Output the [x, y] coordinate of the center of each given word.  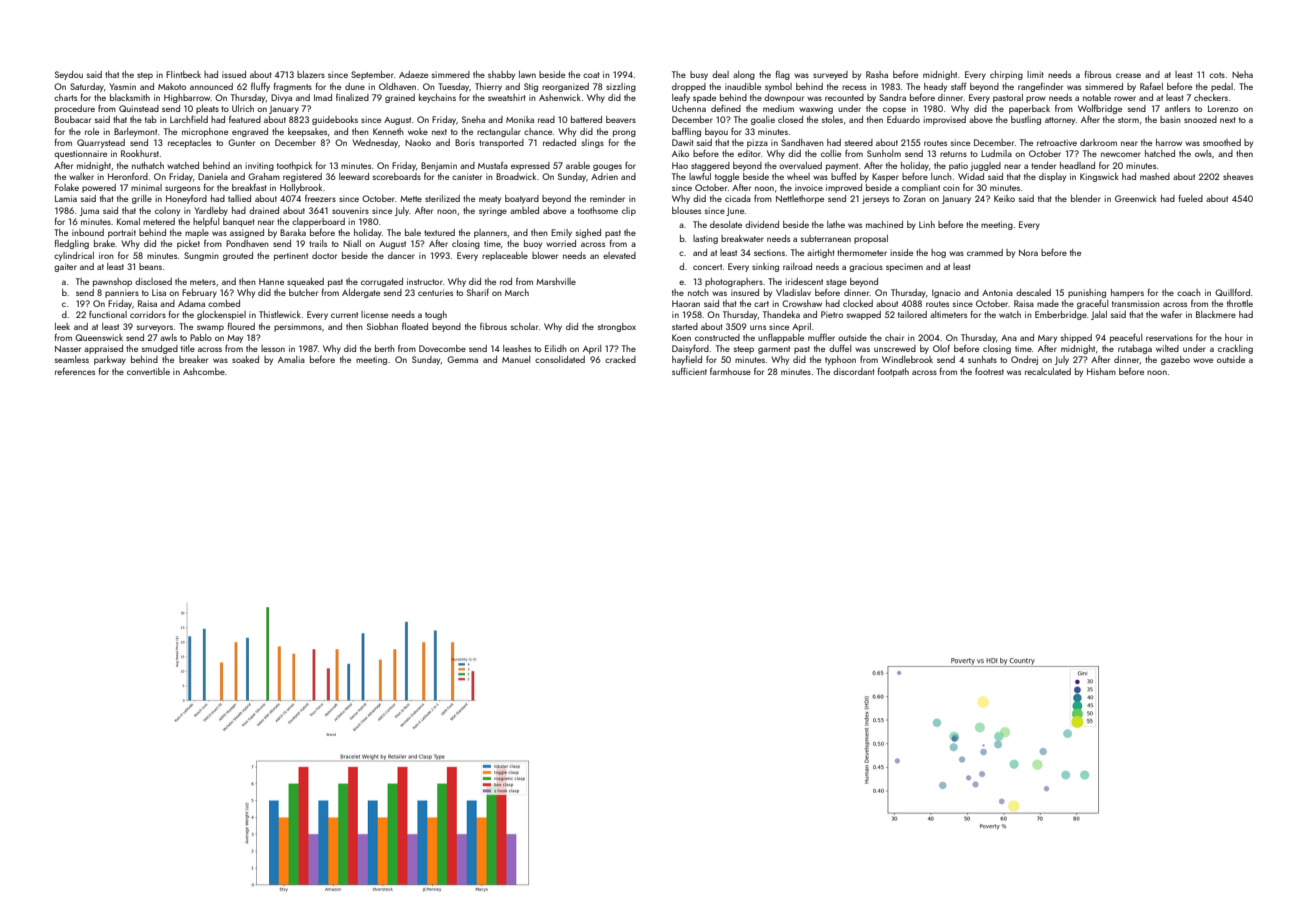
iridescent [804, 281]
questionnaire [80, 154]
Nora [1028, 252]
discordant [854, 371]
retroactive [1057, 142]
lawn [527, 74]
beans [150, 266]
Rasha [877, 74]
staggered [710, 166]
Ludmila [996, 153]
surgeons [182, 189]
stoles [832, 119]
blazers [311, 74]
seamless [72, 359]
